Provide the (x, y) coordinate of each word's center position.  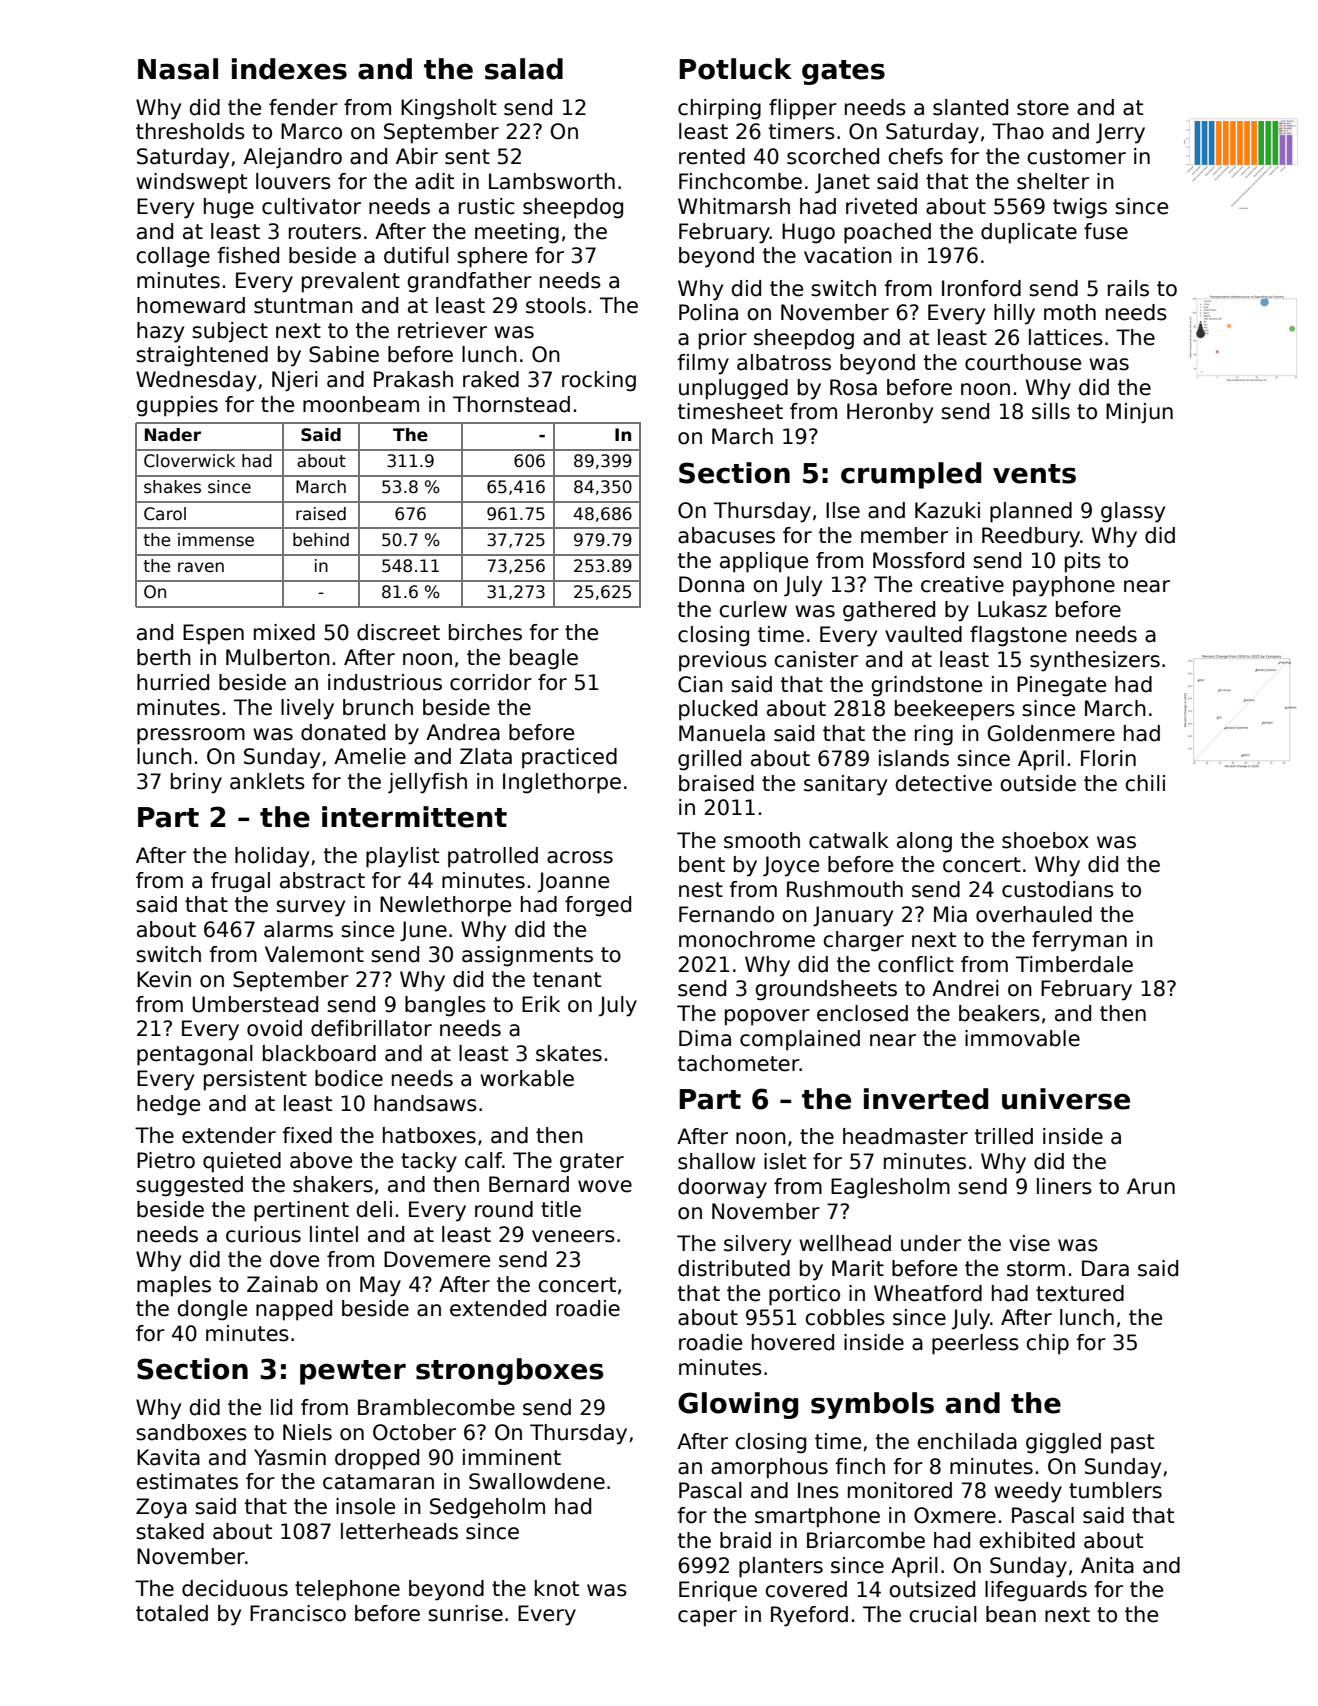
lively (307, 709)
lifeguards (1036, 1591)
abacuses (726, 535)
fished (248, 255)
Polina (708, 312)
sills (1051, 411)
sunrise (465, 1613)
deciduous (235, 1588)
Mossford (918, 560)
